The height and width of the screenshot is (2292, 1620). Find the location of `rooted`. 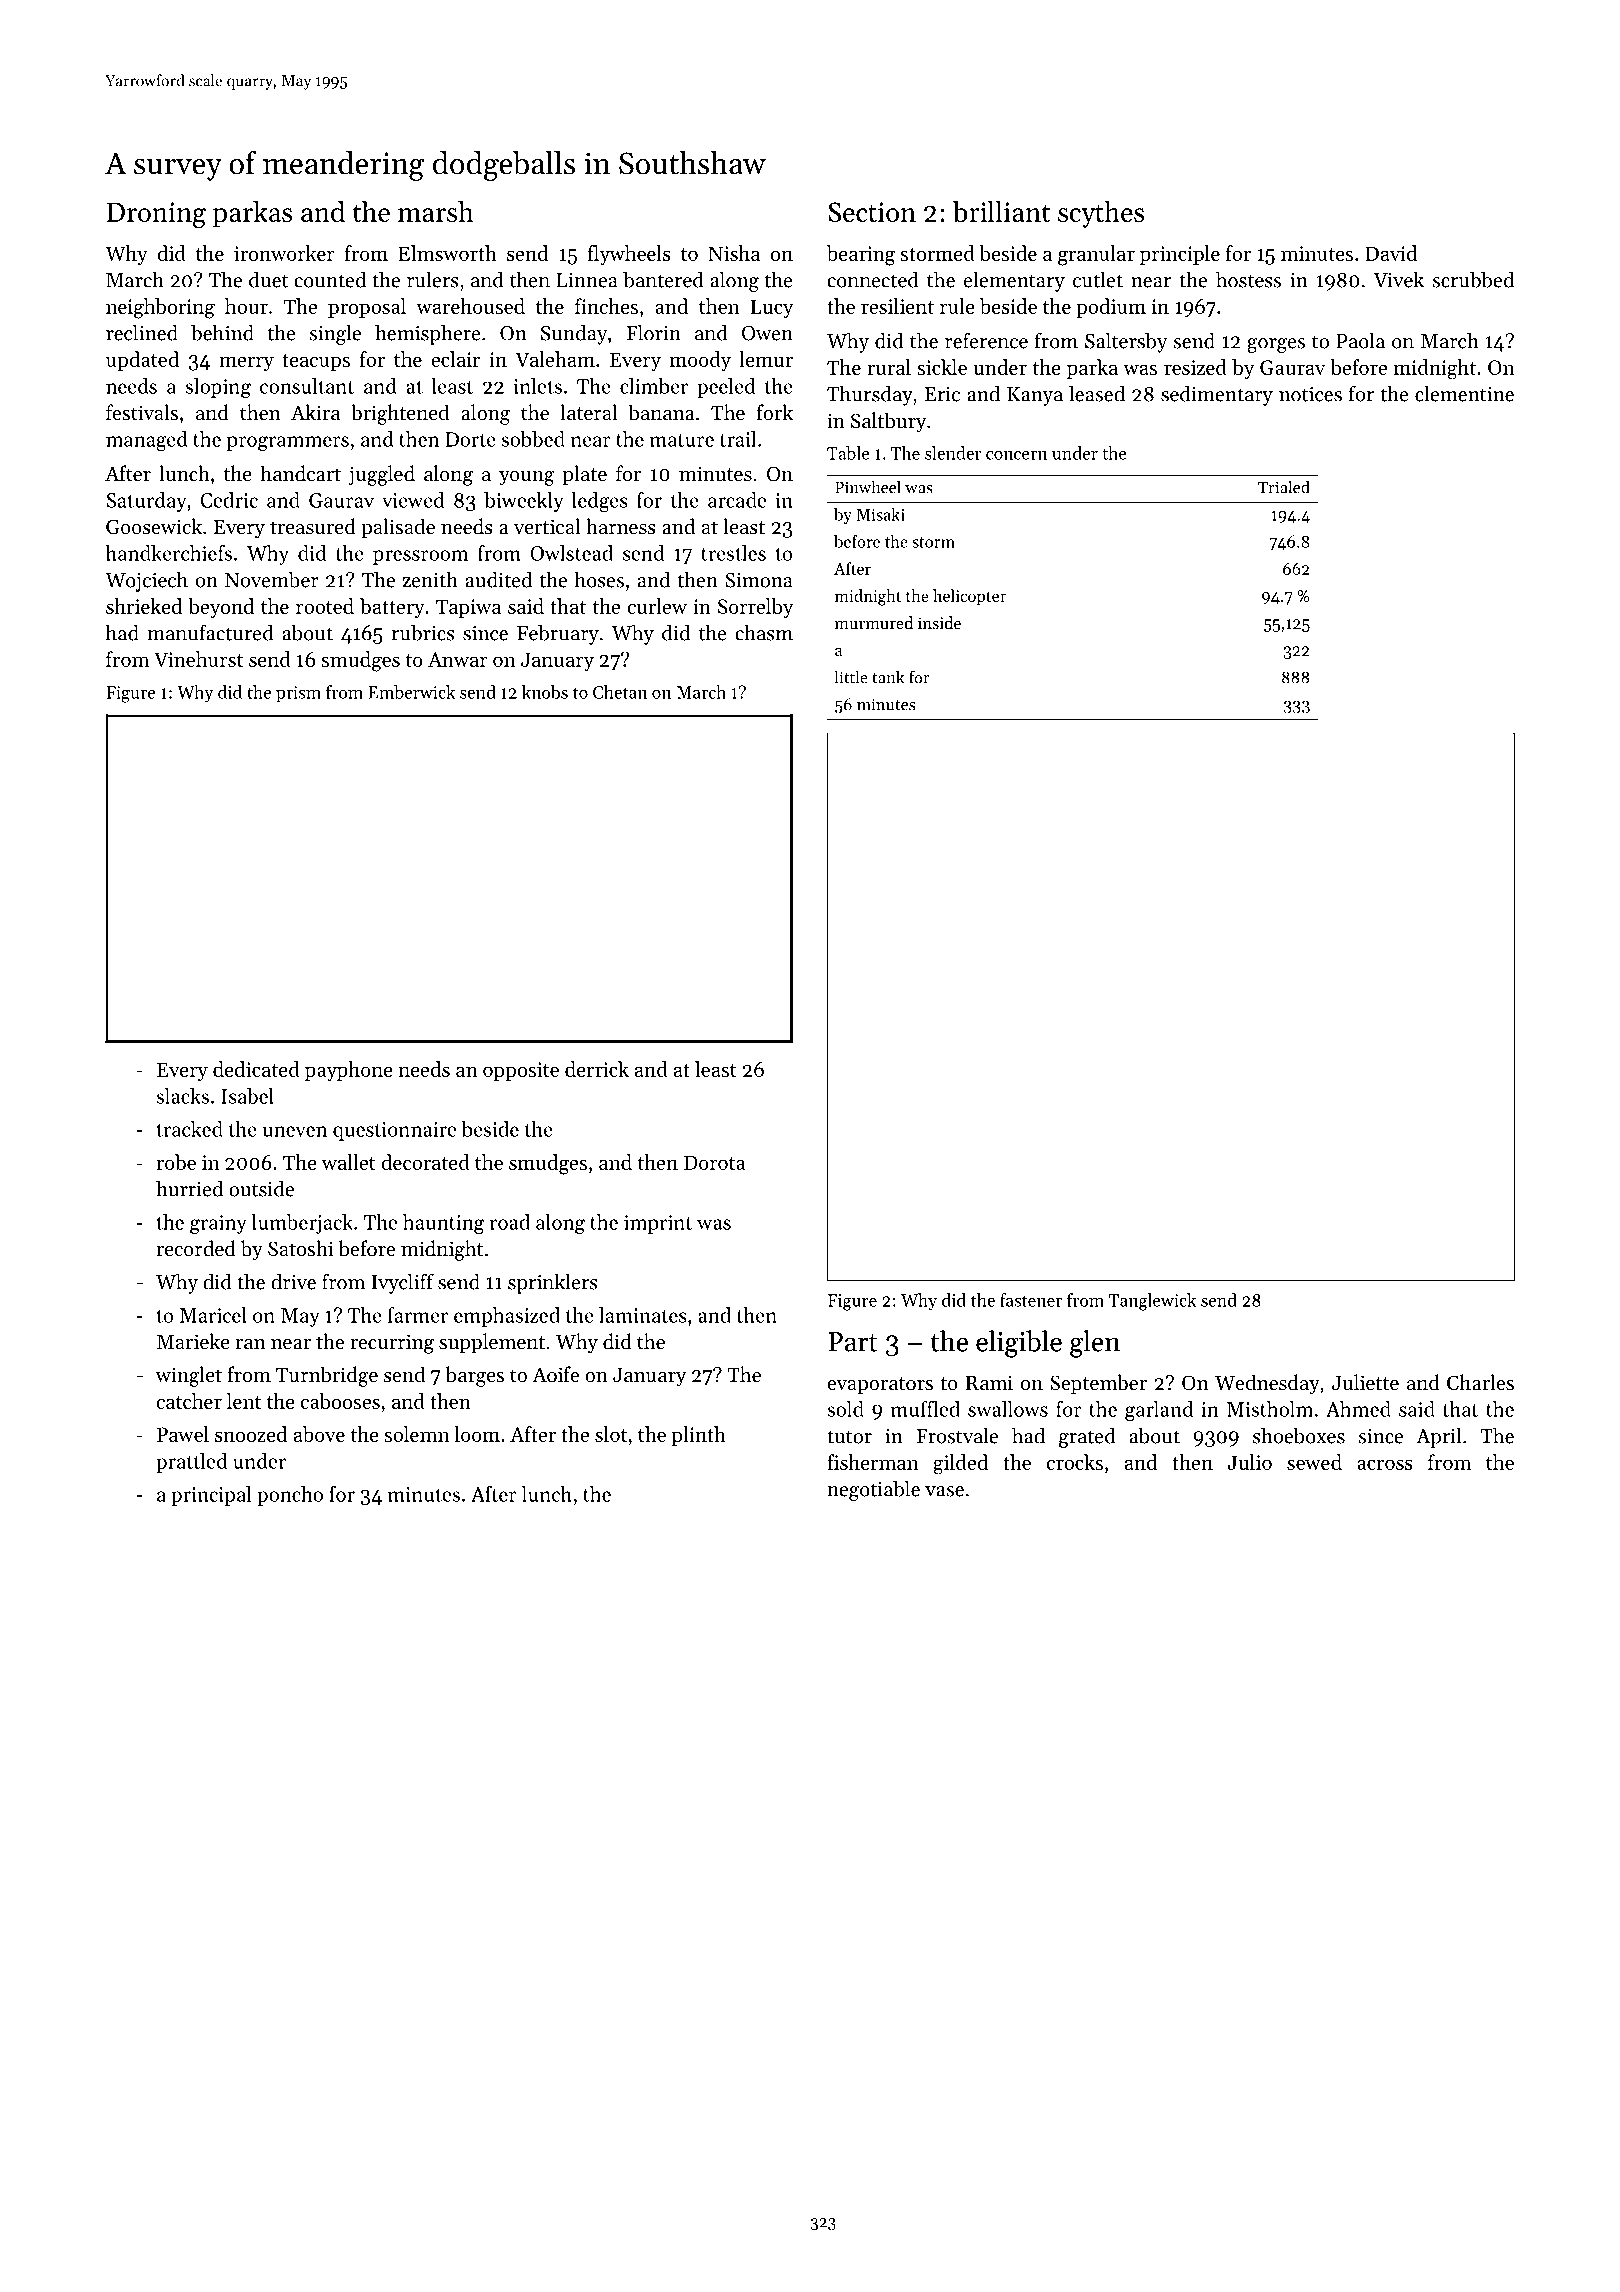

rooted is located at coordinates (325, 606).
